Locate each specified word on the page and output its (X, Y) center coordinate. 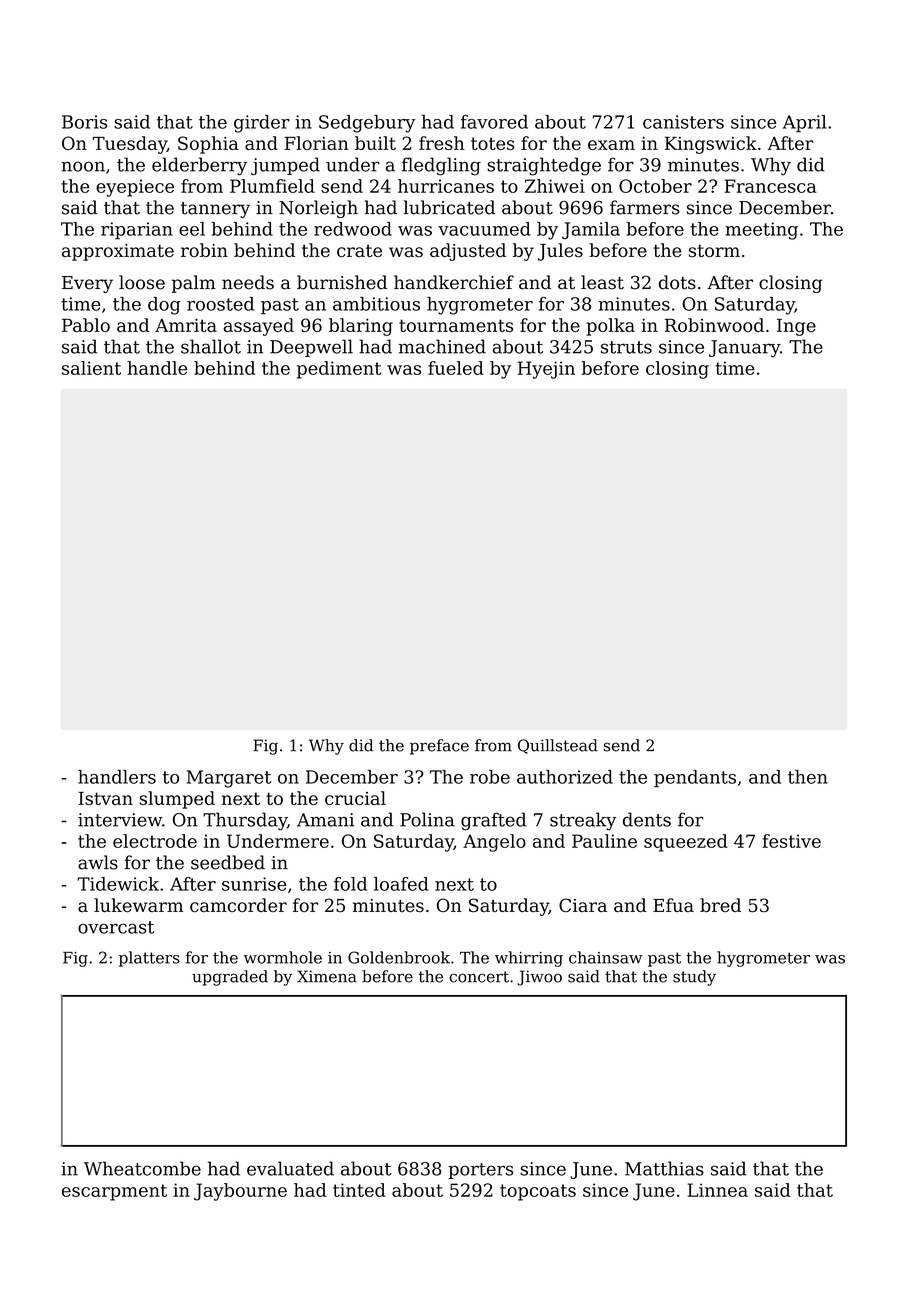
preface (439, 747)
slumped (177, 800)
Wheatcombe (142, 1168)
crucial (355, 798)
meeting (761, 231)
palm (194, 284)
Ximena (327, 976)
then (808, 777)
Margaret (229, 779)
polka (610, 327)
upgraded (230, 978)
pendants (695, 778)
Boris (84, 122)
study (694, 978)
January (744, 349)
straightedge (544, 166)
